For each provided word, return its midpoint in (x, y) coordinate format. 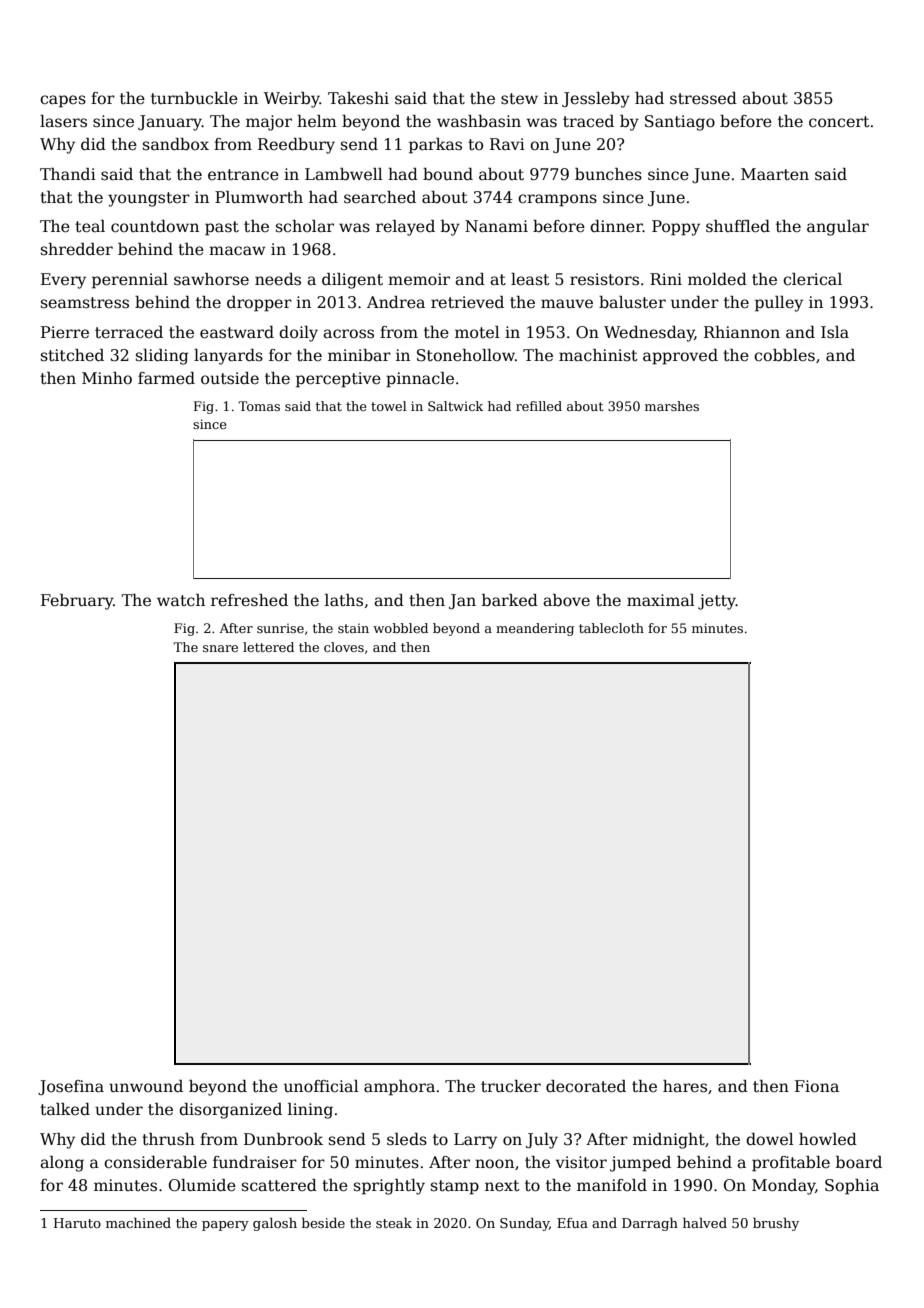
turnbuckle (194, 98)
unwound (146, 1086)
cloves (344, 647)
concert (839, 121)
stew (519, 98)
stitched (72, 355)
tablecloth (611, 628)
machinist (598, 355)
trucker (511, 1086)
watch (181, 600)
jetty (717, 602)
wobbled (400, 628)
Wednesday (649, 334)
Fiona (817, 1086)
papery (225, 1226)
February (77, 602)
